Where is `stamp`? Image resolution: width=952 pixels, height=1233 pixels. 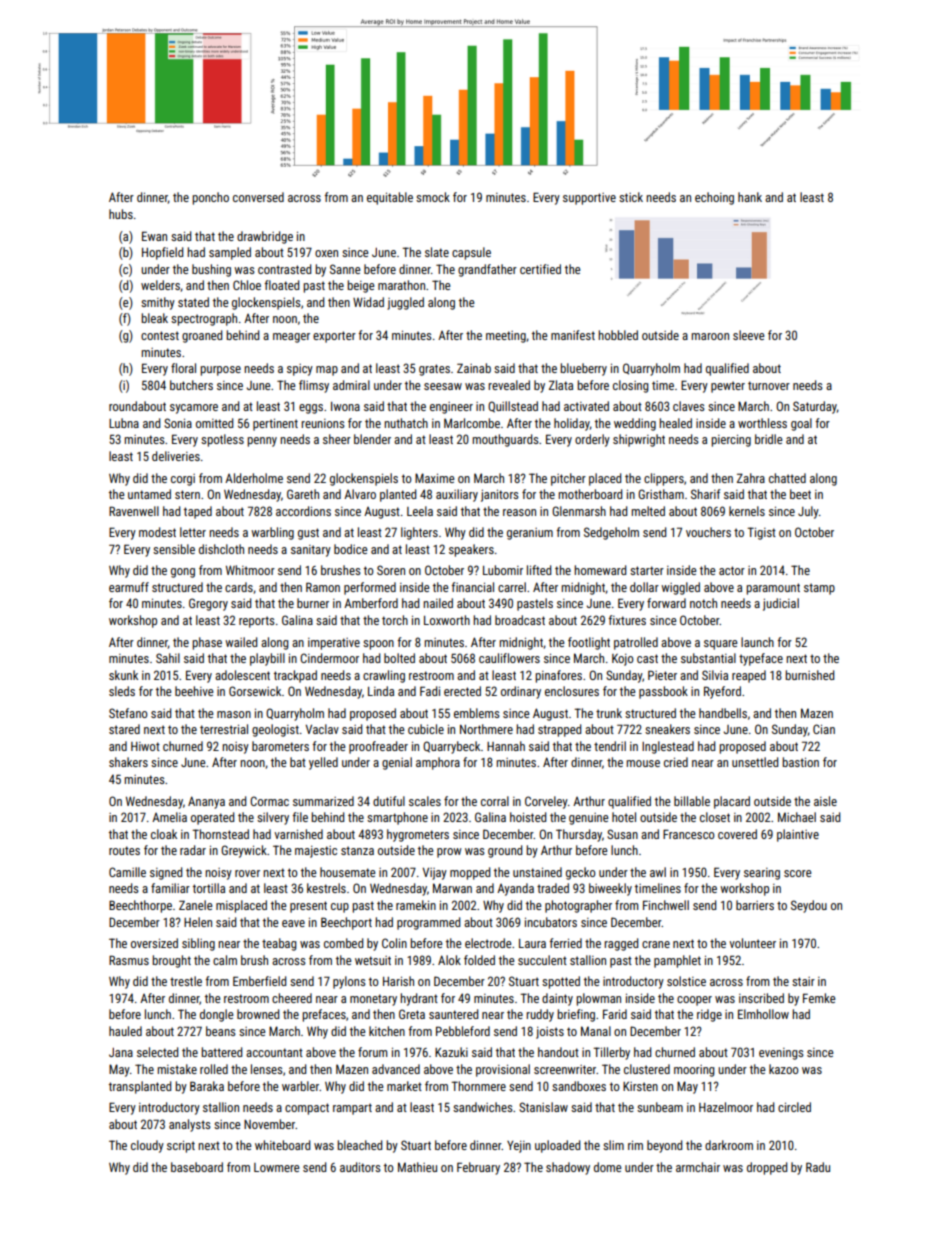 stamp is located at coordinates (819, 589).
